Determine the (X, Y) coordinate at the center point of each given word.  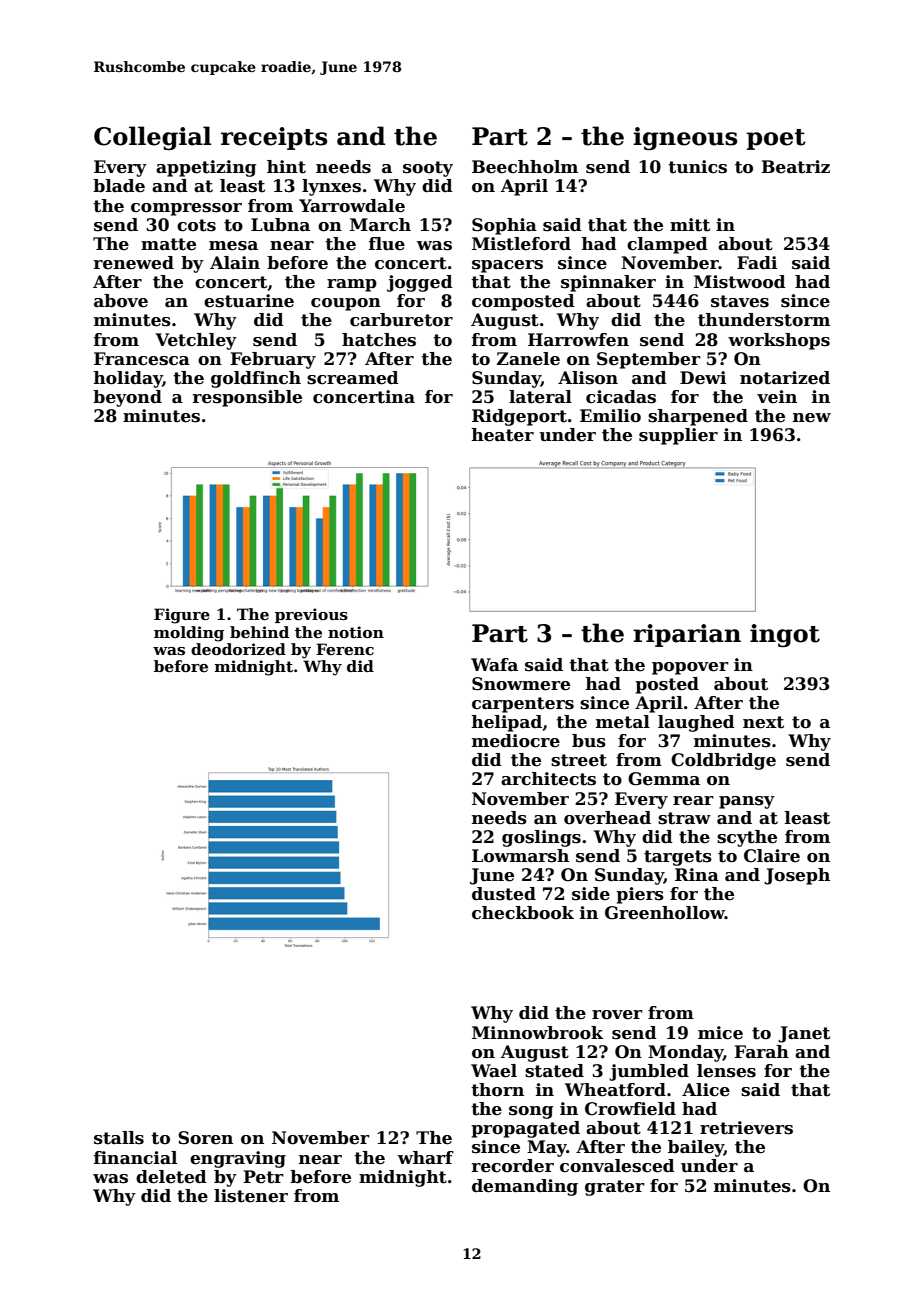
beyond (127, 398)
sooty (428, 169)
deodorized (238, 649)
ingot (785, 636)
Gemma (664, 779)
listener (251, 1196)
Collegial (153, 138)
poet (776, 139)
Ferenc (345, 649)
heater (503, 435)
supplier (678, 436)
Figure (182, 616)
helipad (507, 723)
